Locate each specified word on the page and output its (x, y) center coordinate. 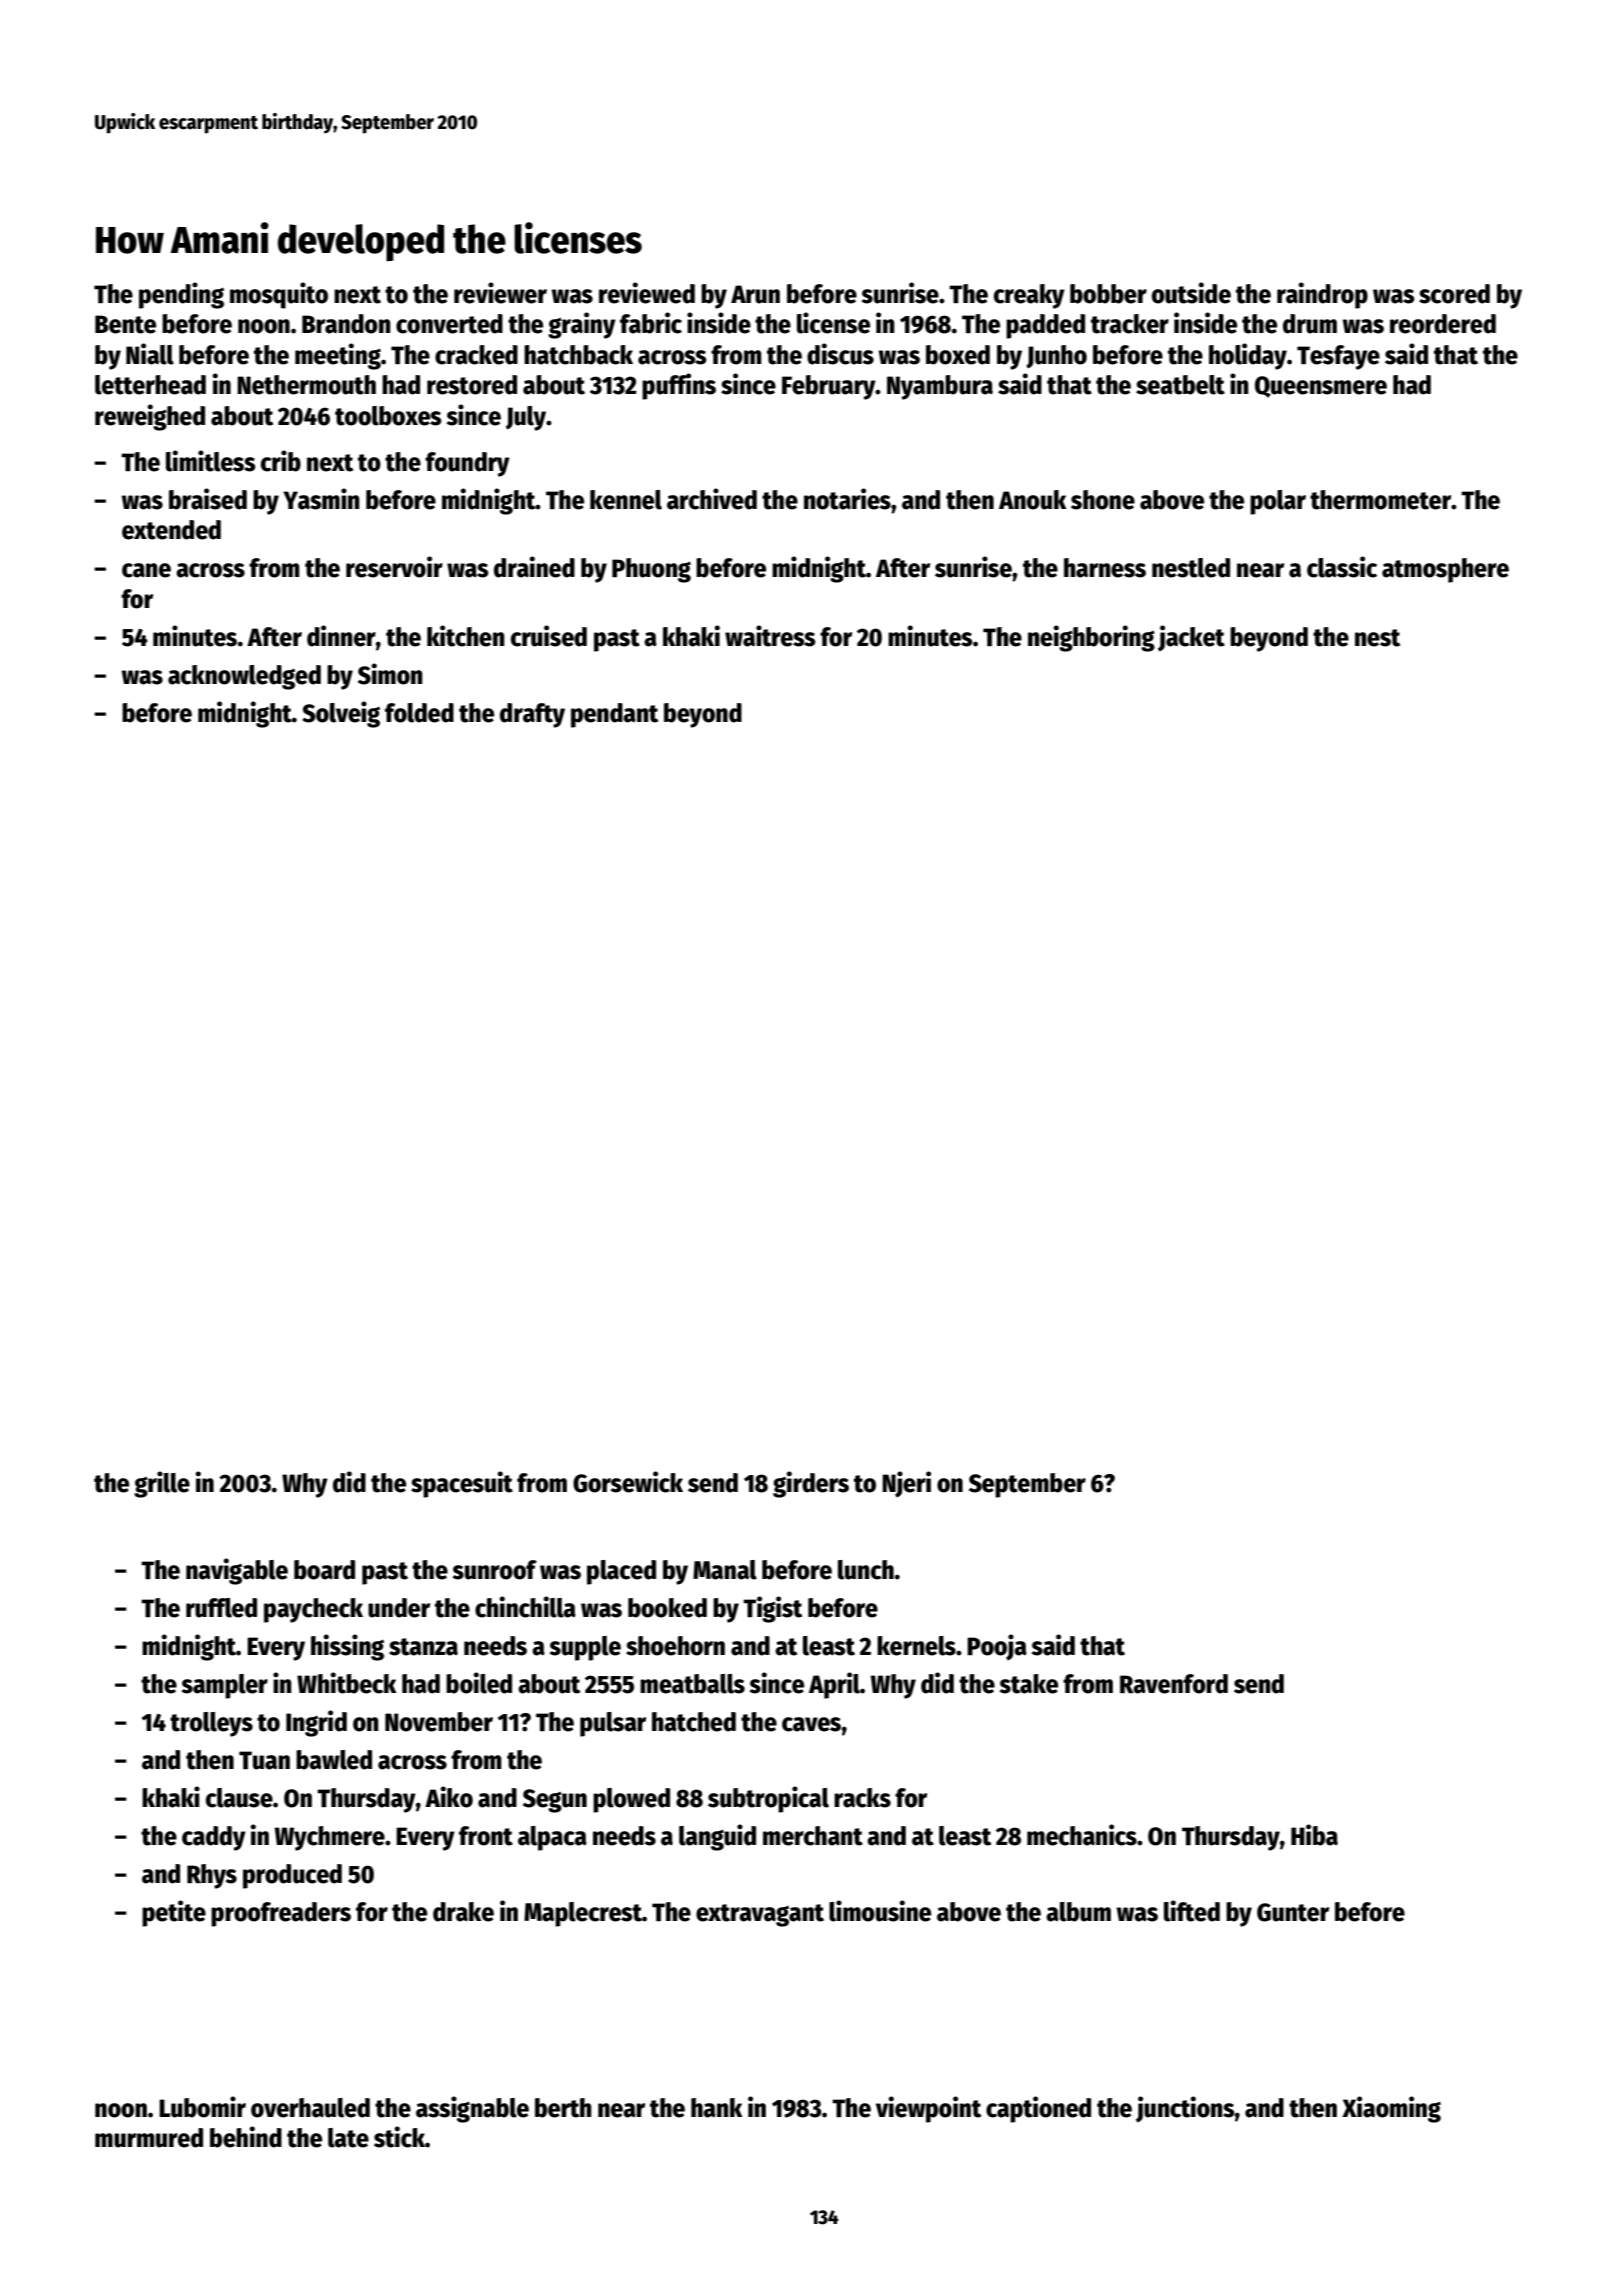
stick (399, 2137)
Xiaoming (1391, 2109)
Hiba (1314, 1835)
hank (717, 2108)
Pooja (997, 1647)
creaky (1029, 296)
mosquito (279, 295)
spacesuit (462, 1484)
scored (1454, 294)
